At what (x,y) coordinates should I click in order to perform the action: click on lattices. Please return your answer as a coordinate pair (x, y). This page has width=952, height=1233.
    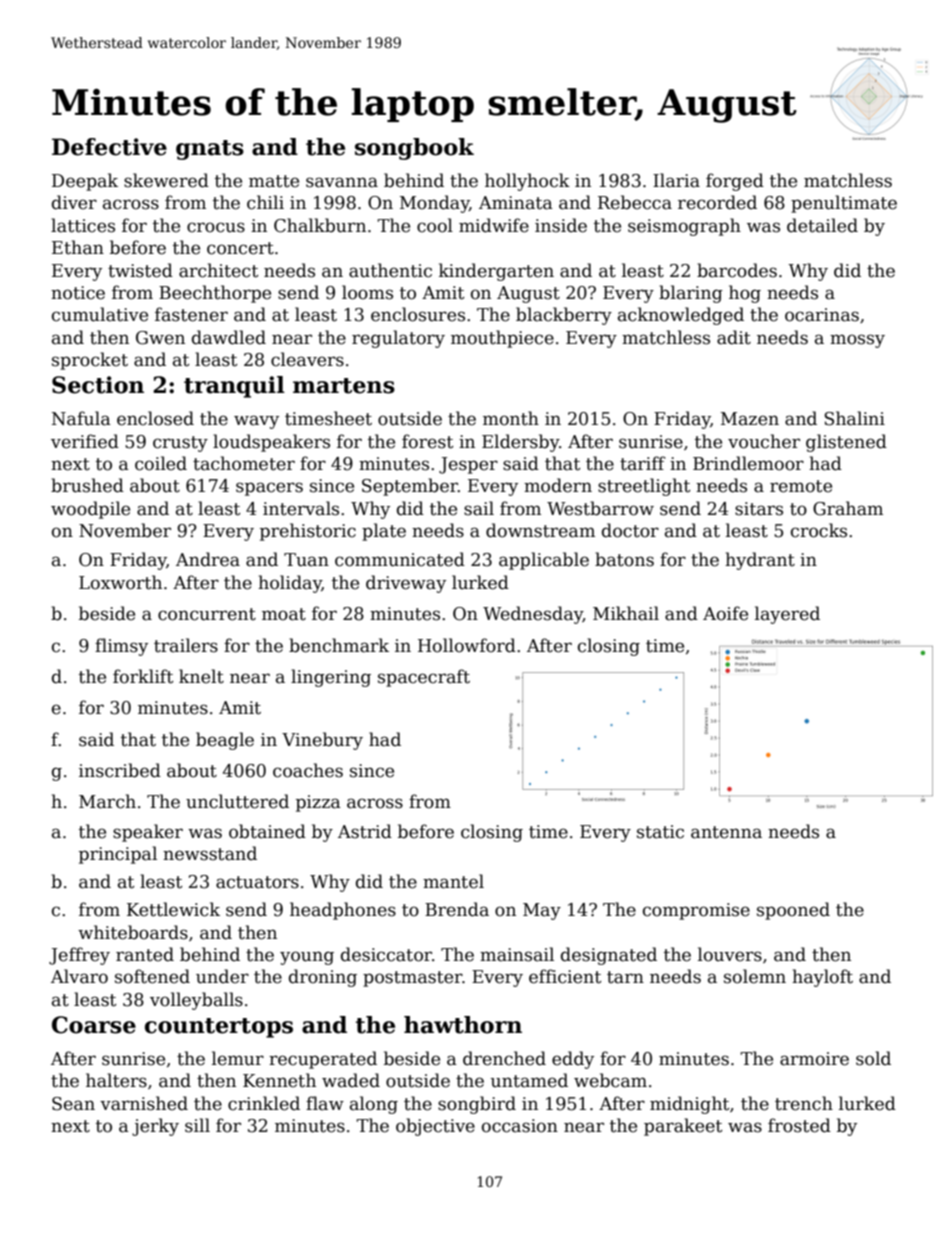
    Looking at the image, I should click on (83, 225).
